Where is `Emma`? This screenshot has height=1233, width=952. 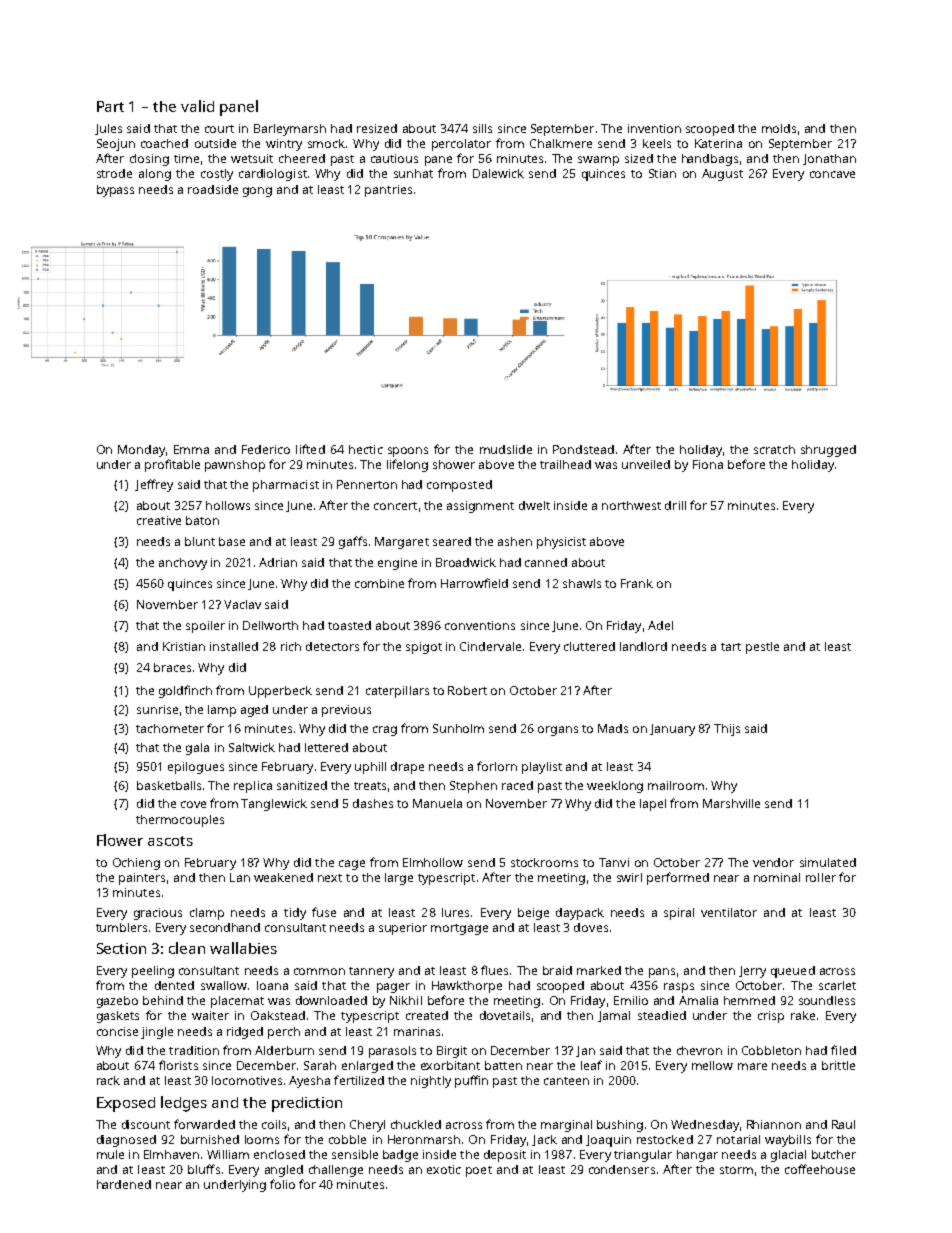
Emma is located at coordinates (191, 449).
